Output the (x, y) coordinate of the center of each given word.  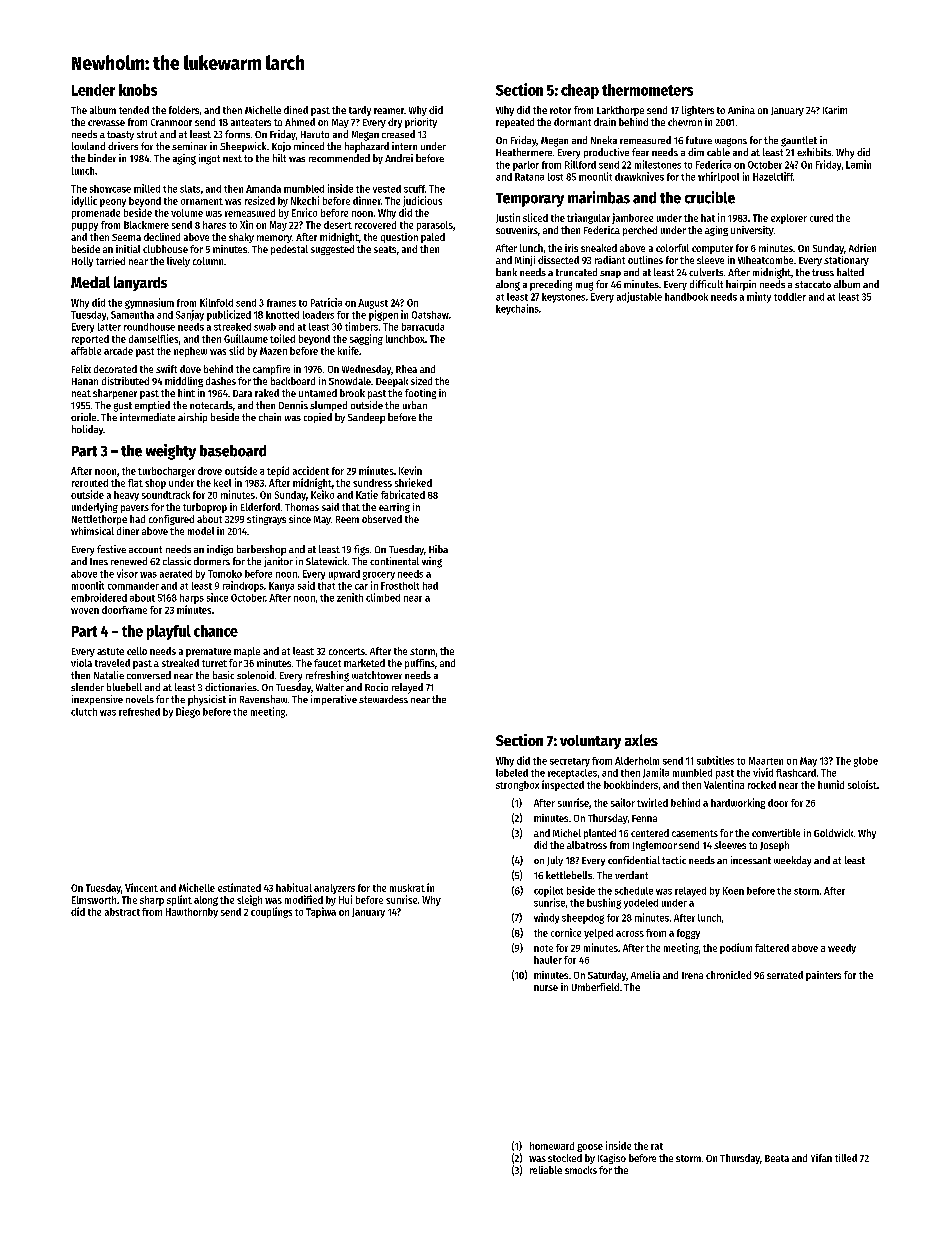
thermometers (647, 90)
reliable (546, 1170)
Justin (508, 218)
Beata (777, 1158)
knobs (138, 90)
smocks (581, 1170)
